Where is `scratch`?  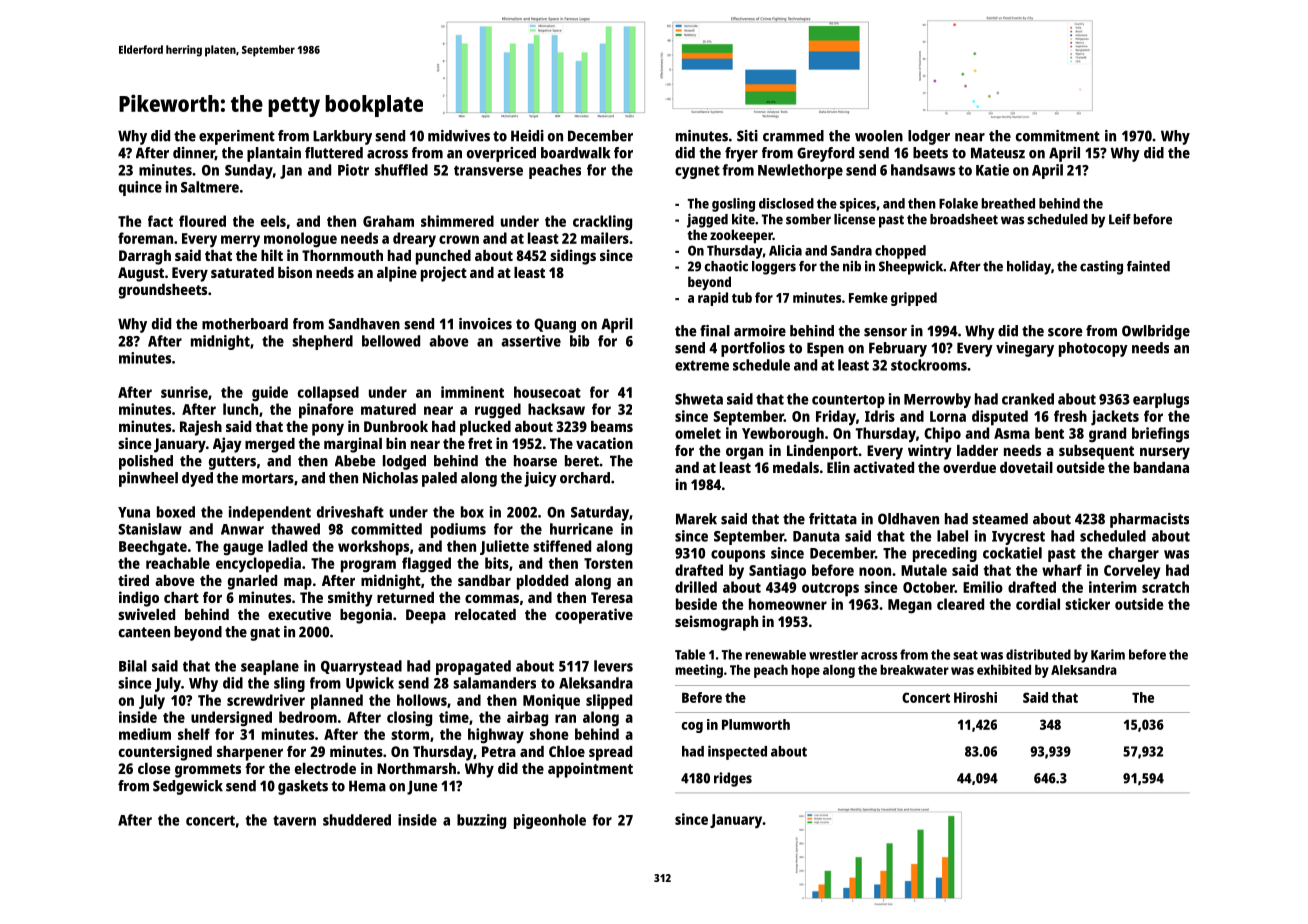 scratch is located at coordinates (1165, 587).
